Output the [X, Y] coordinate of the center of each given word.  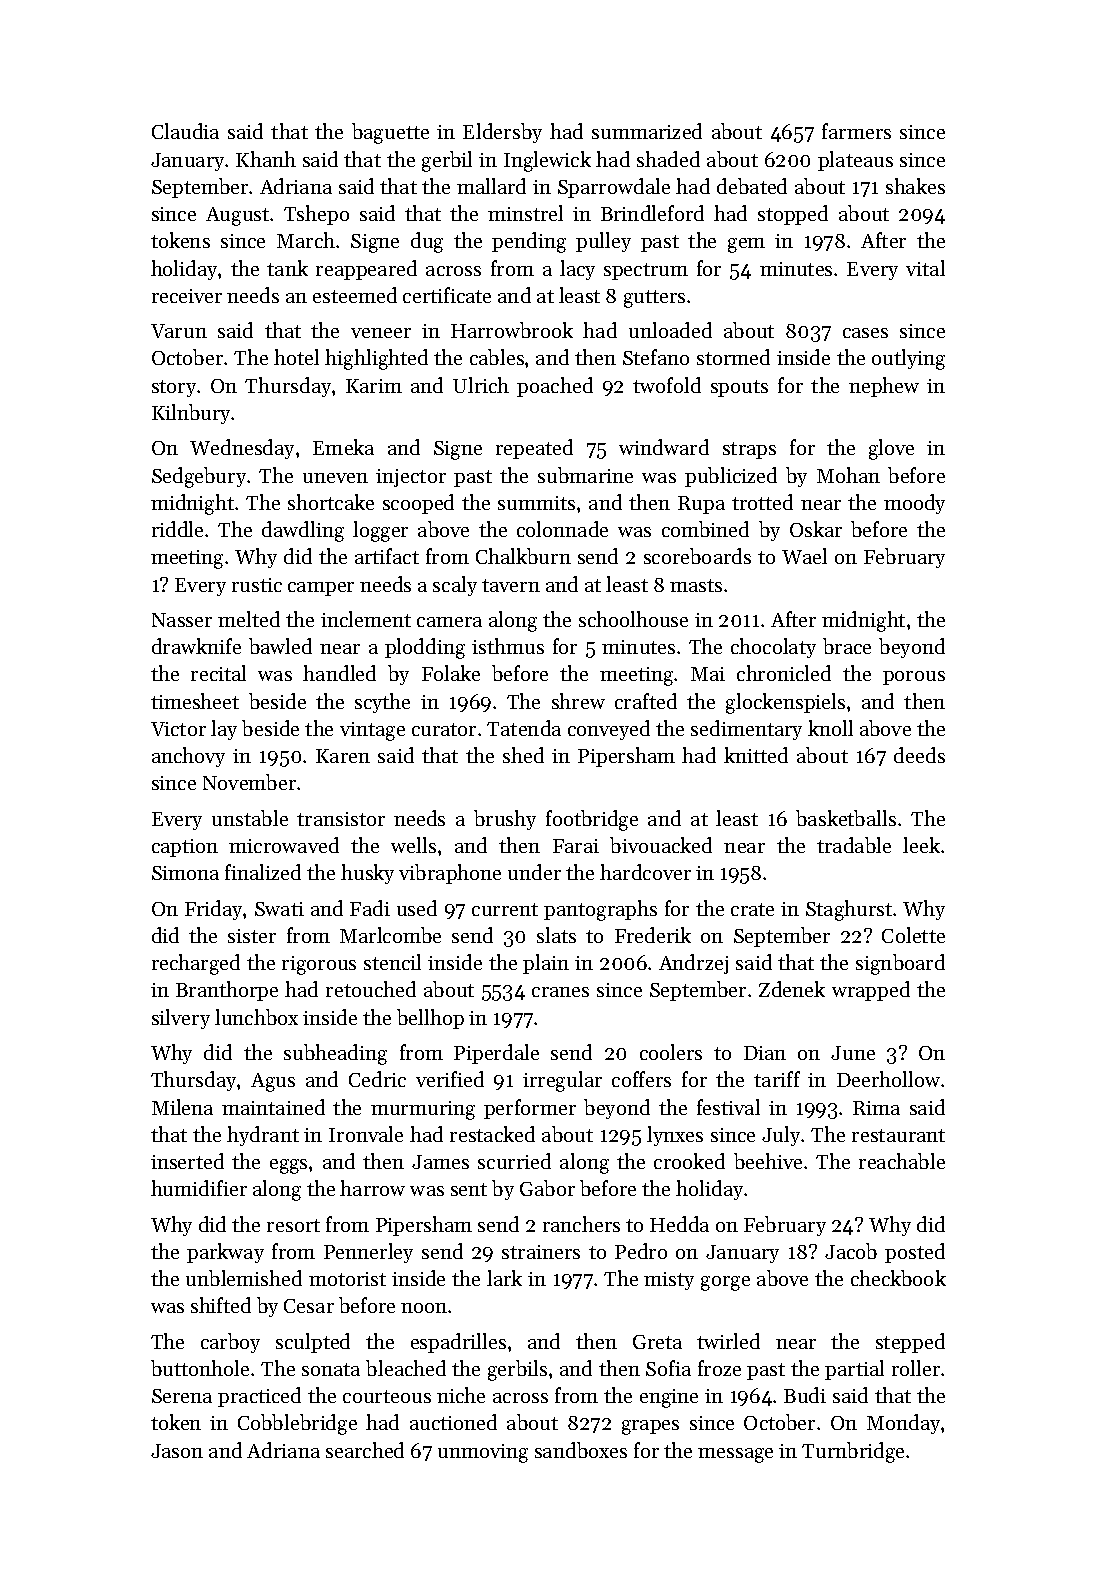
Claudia [185, 131]
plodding [425, 648]
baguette [390, 133]
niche [461, 1395]
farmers [856, 131]
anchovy [188, 757]
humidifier [199, 1188]
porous [914, 678]
